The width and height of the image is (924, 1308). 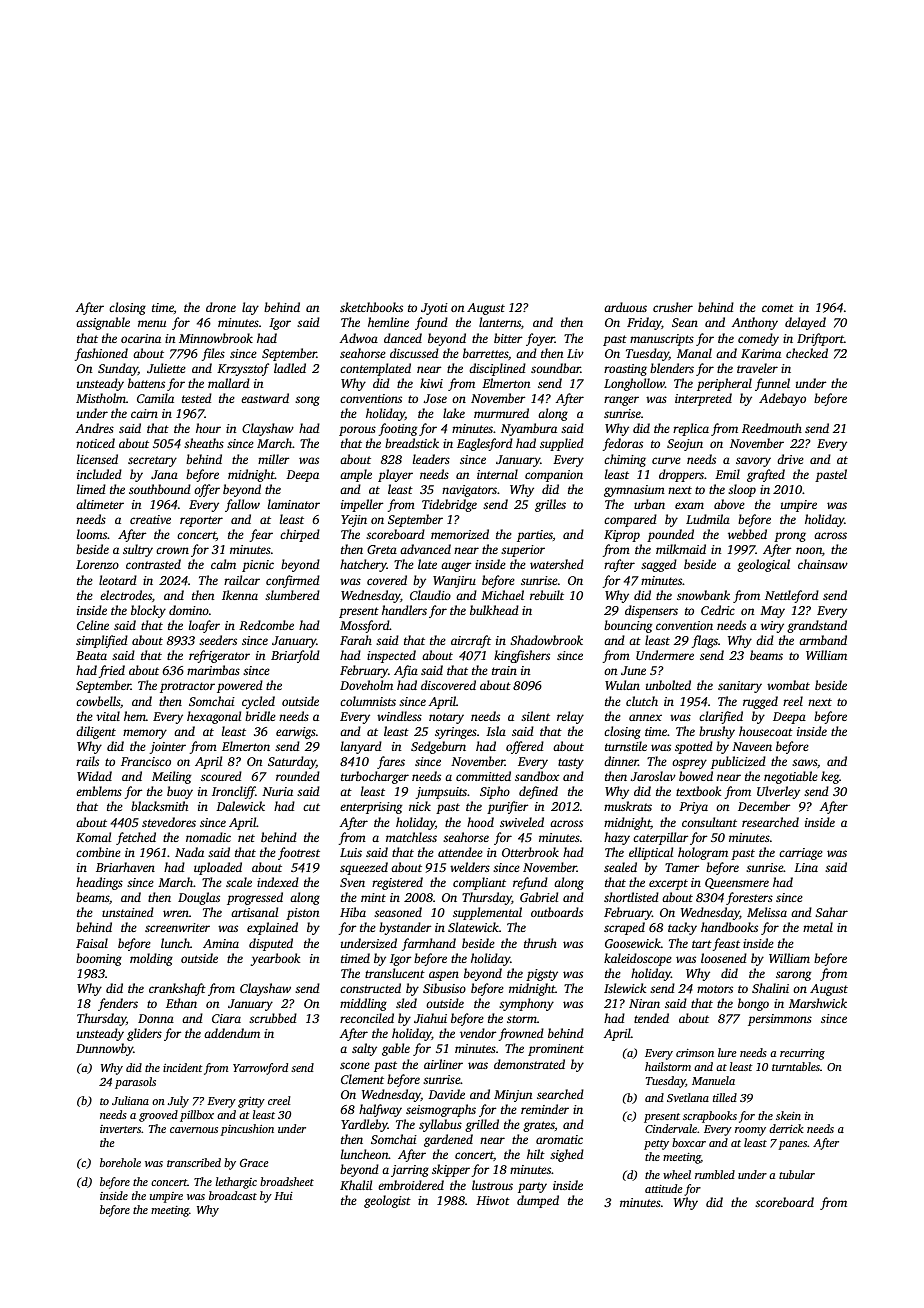 What do you see at coordinates (120, 1162) in the image?
I see `borehole` at bounding box center [120, 1162].
